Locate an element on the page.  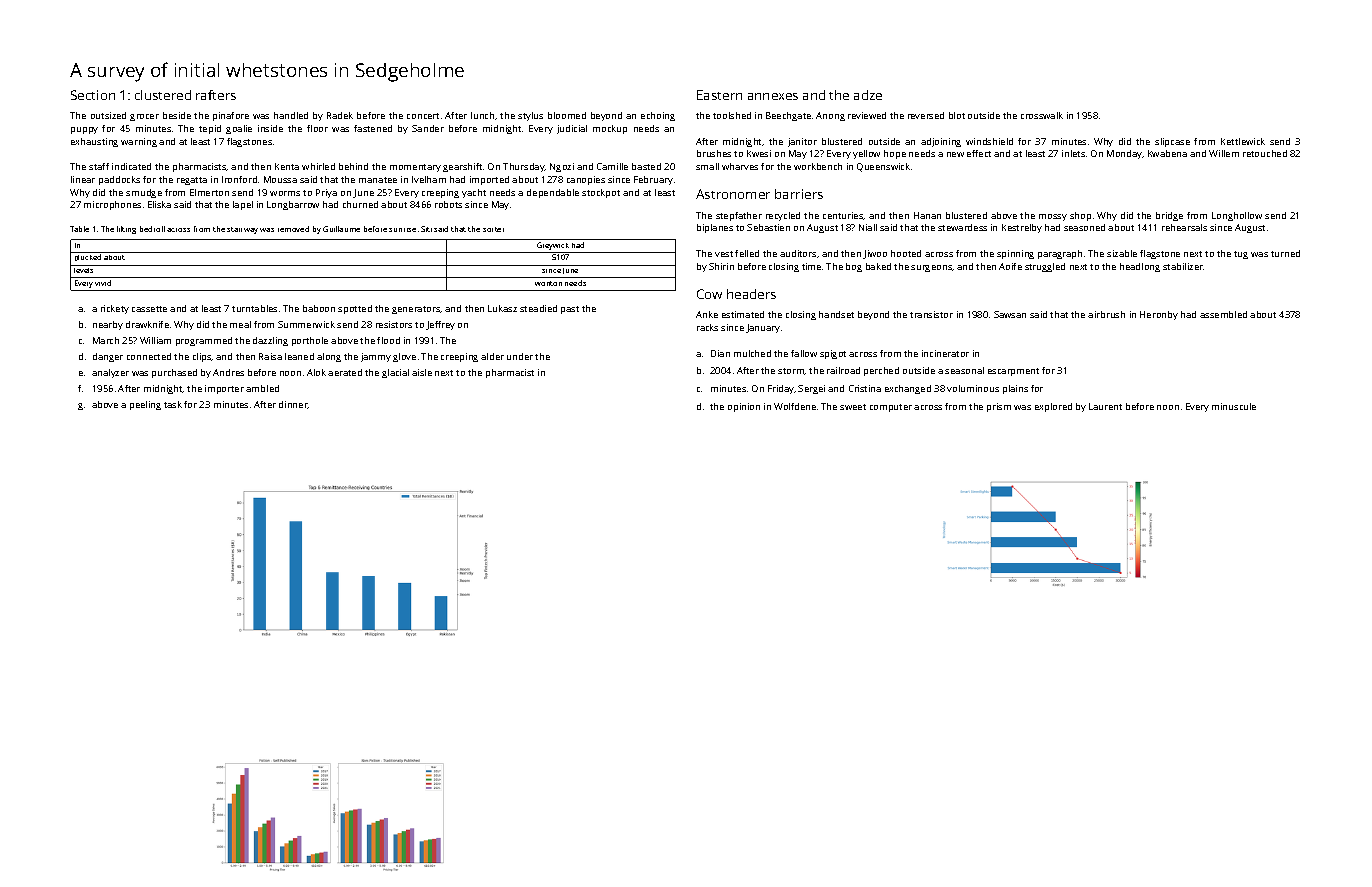
Jeffrey is located at coordinates (440, 325).
